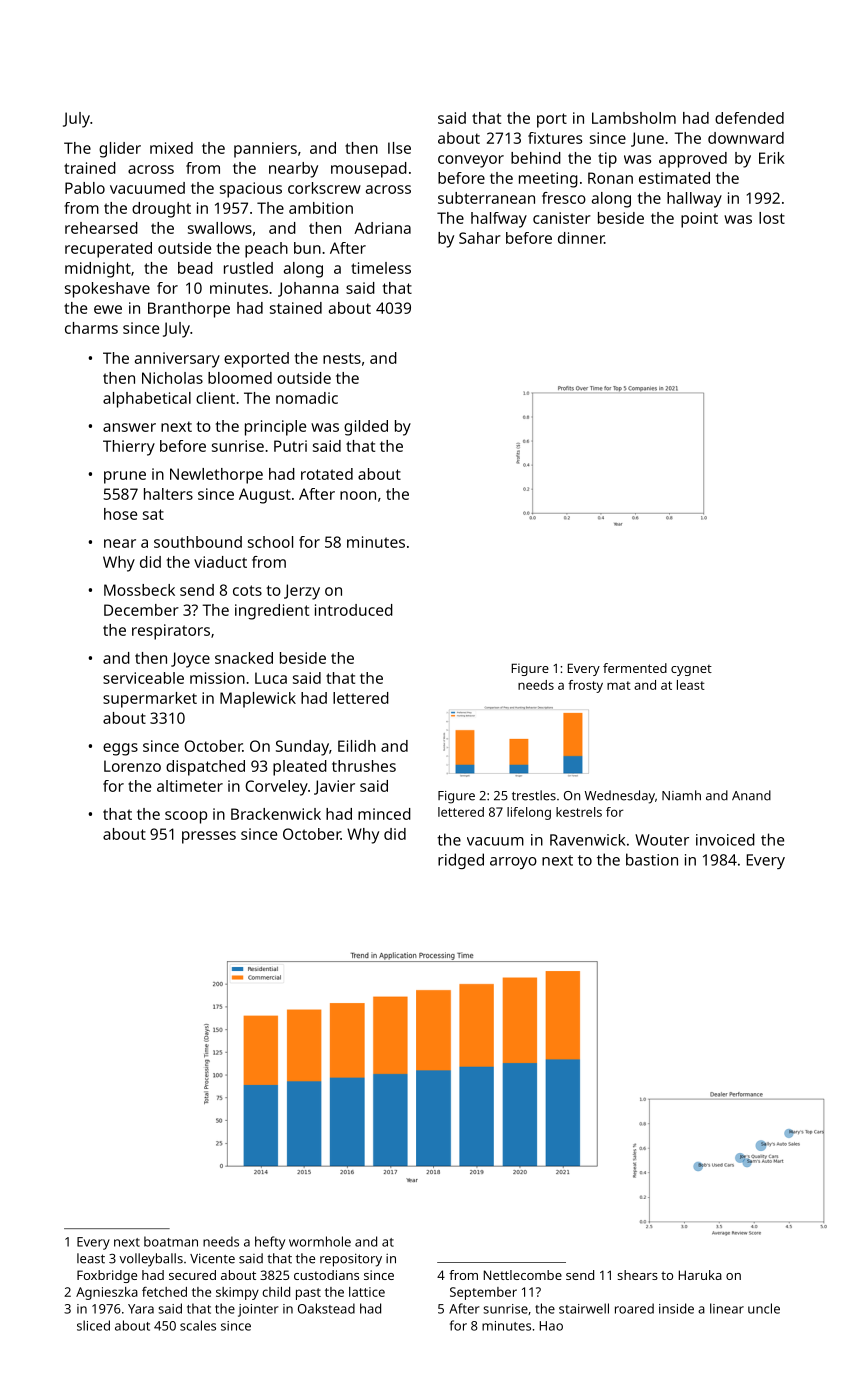 This screenshot has width=849, height=1400. Describe the element at coordinates (366, 428) in the screenshot. I see `gilded` at that location.
